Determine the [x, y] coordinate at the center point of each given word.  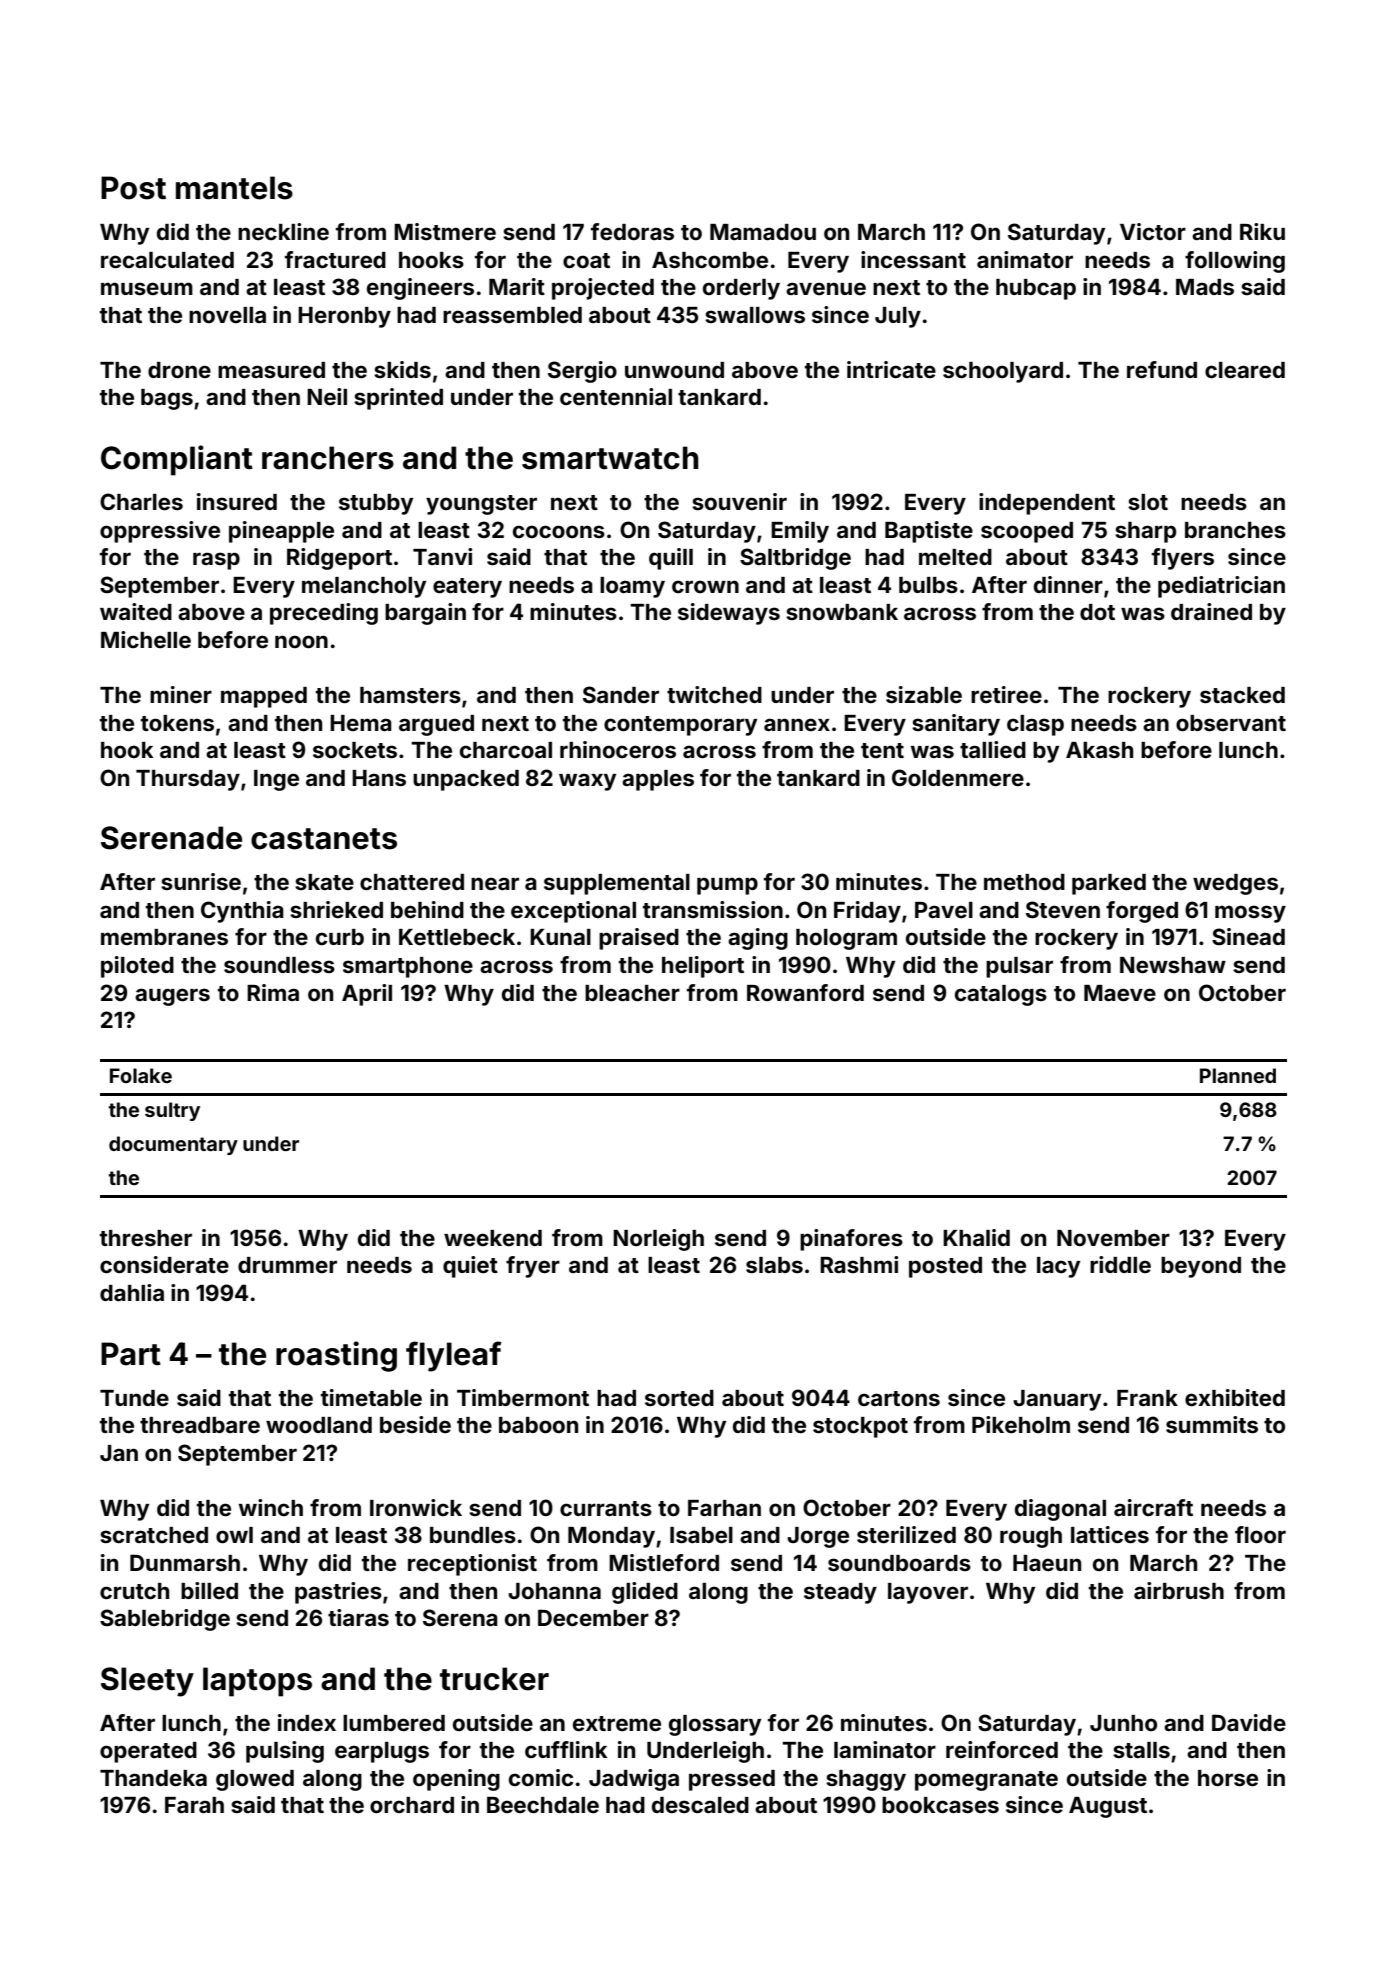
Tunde [134, 1398]
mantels [234, 188]
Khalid [976, 1237]
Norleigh [658, 1240]
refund [1162, 369]
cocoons [559, 531]
